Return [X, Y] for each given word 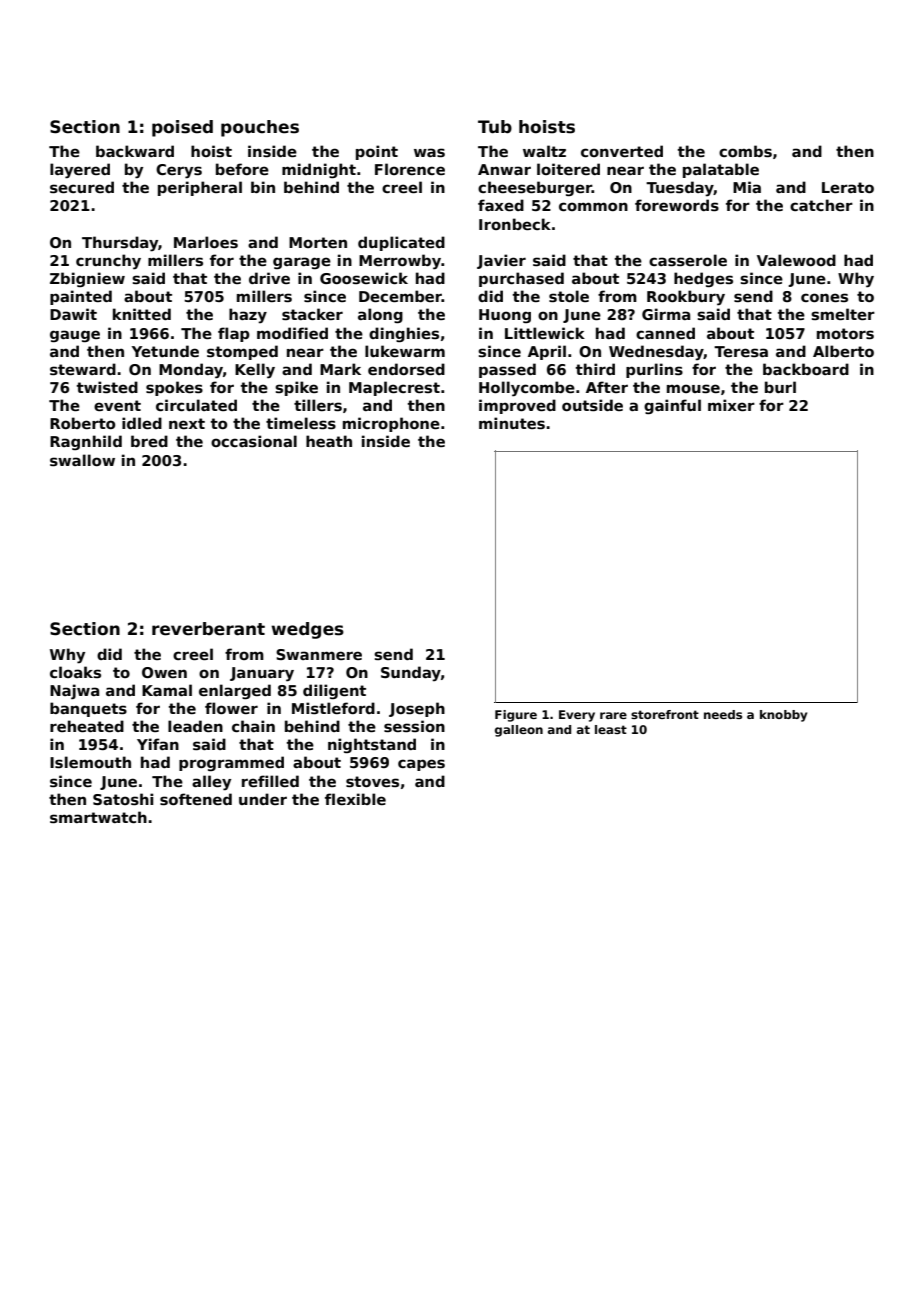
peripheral [200, 188]
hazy [248, 316]
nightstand [372, 745]
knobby [783, 716]
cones [824, 297]
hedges [703, 279]
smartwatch [98, 817]
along [380, 315]
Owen [164, 672]
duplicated [401, 243]
